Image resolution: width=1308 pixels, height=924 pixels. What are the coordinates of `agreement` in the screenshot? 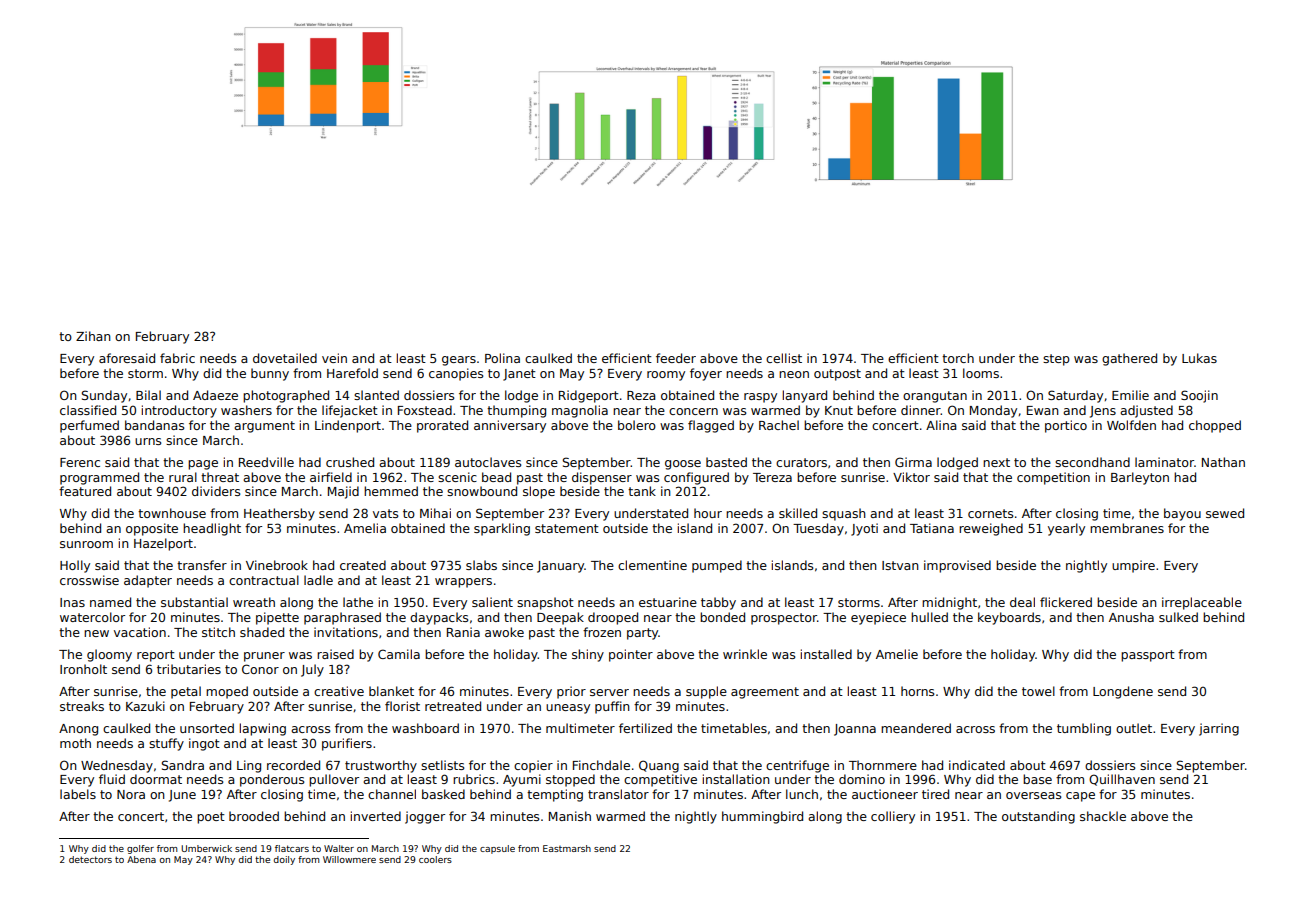 It's located at (765, 693).
